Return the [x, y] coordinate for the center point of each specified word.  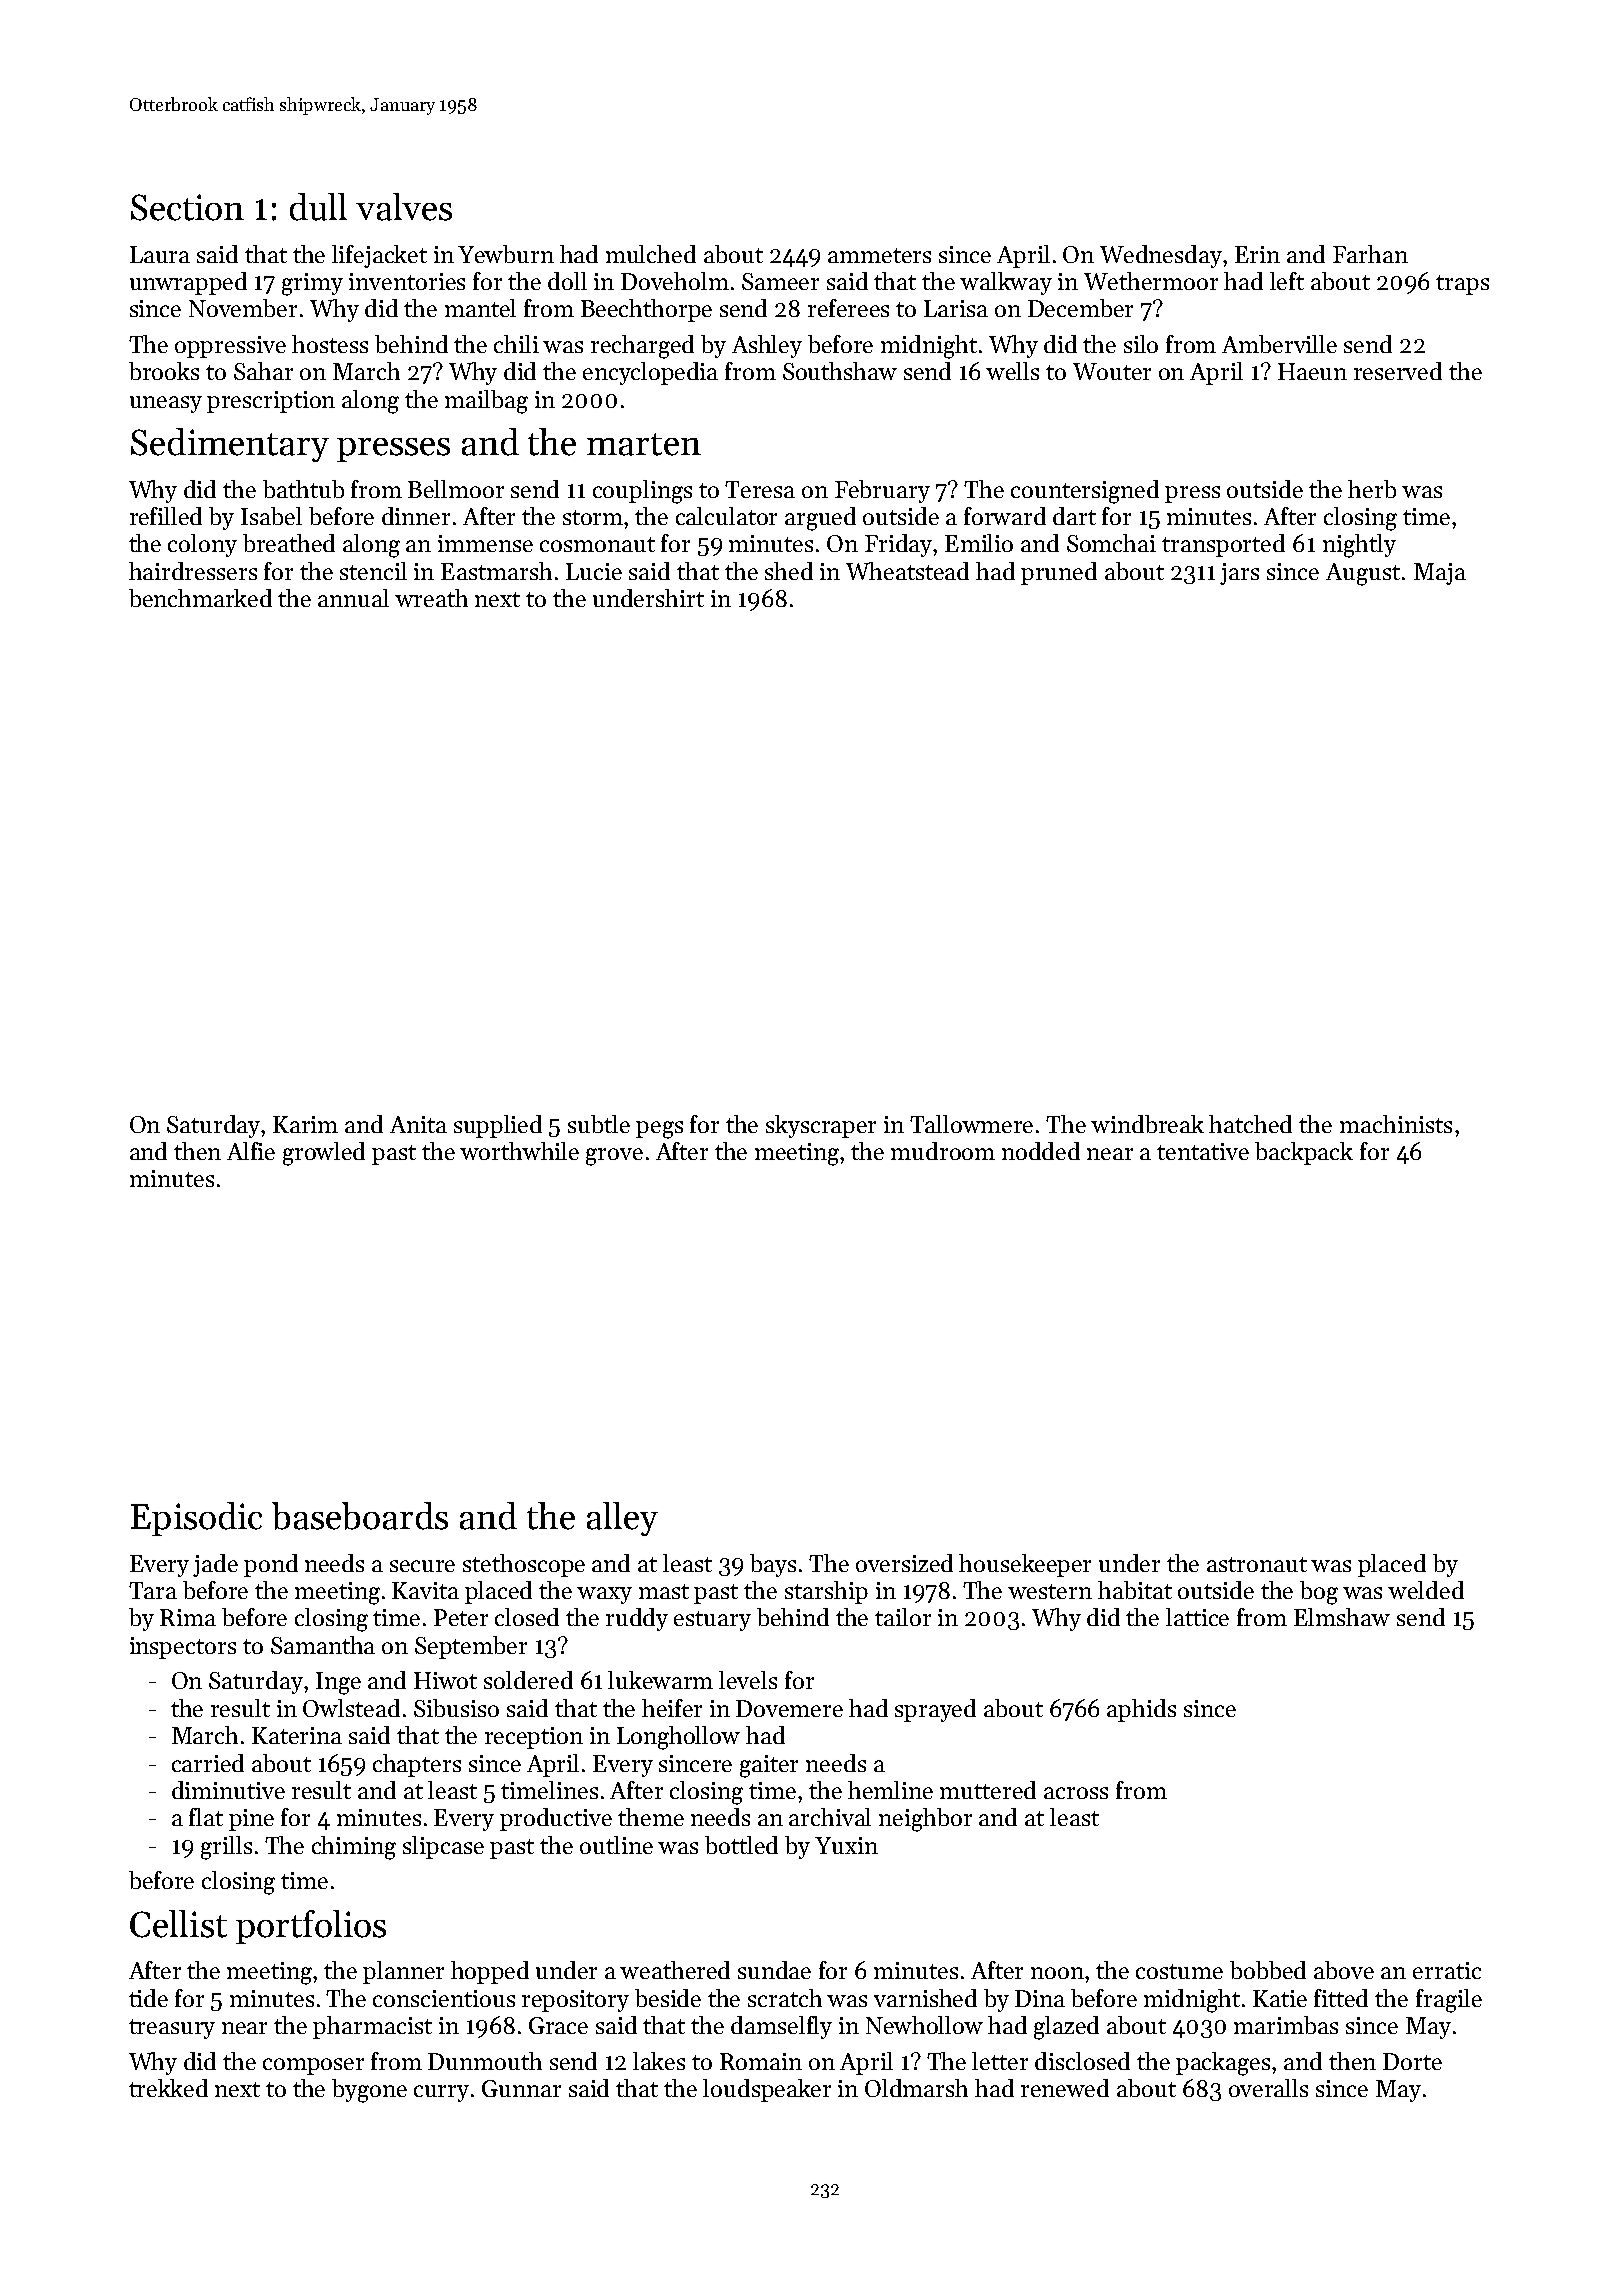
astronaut [1257, 1564]
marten [644, 444]
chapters [417, 1765]
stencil [373, 571]
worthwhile [519, 1151]
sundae [774, 1970]
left [1287, 281]
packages [1223, 2064]
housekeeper [1025, 1565]
